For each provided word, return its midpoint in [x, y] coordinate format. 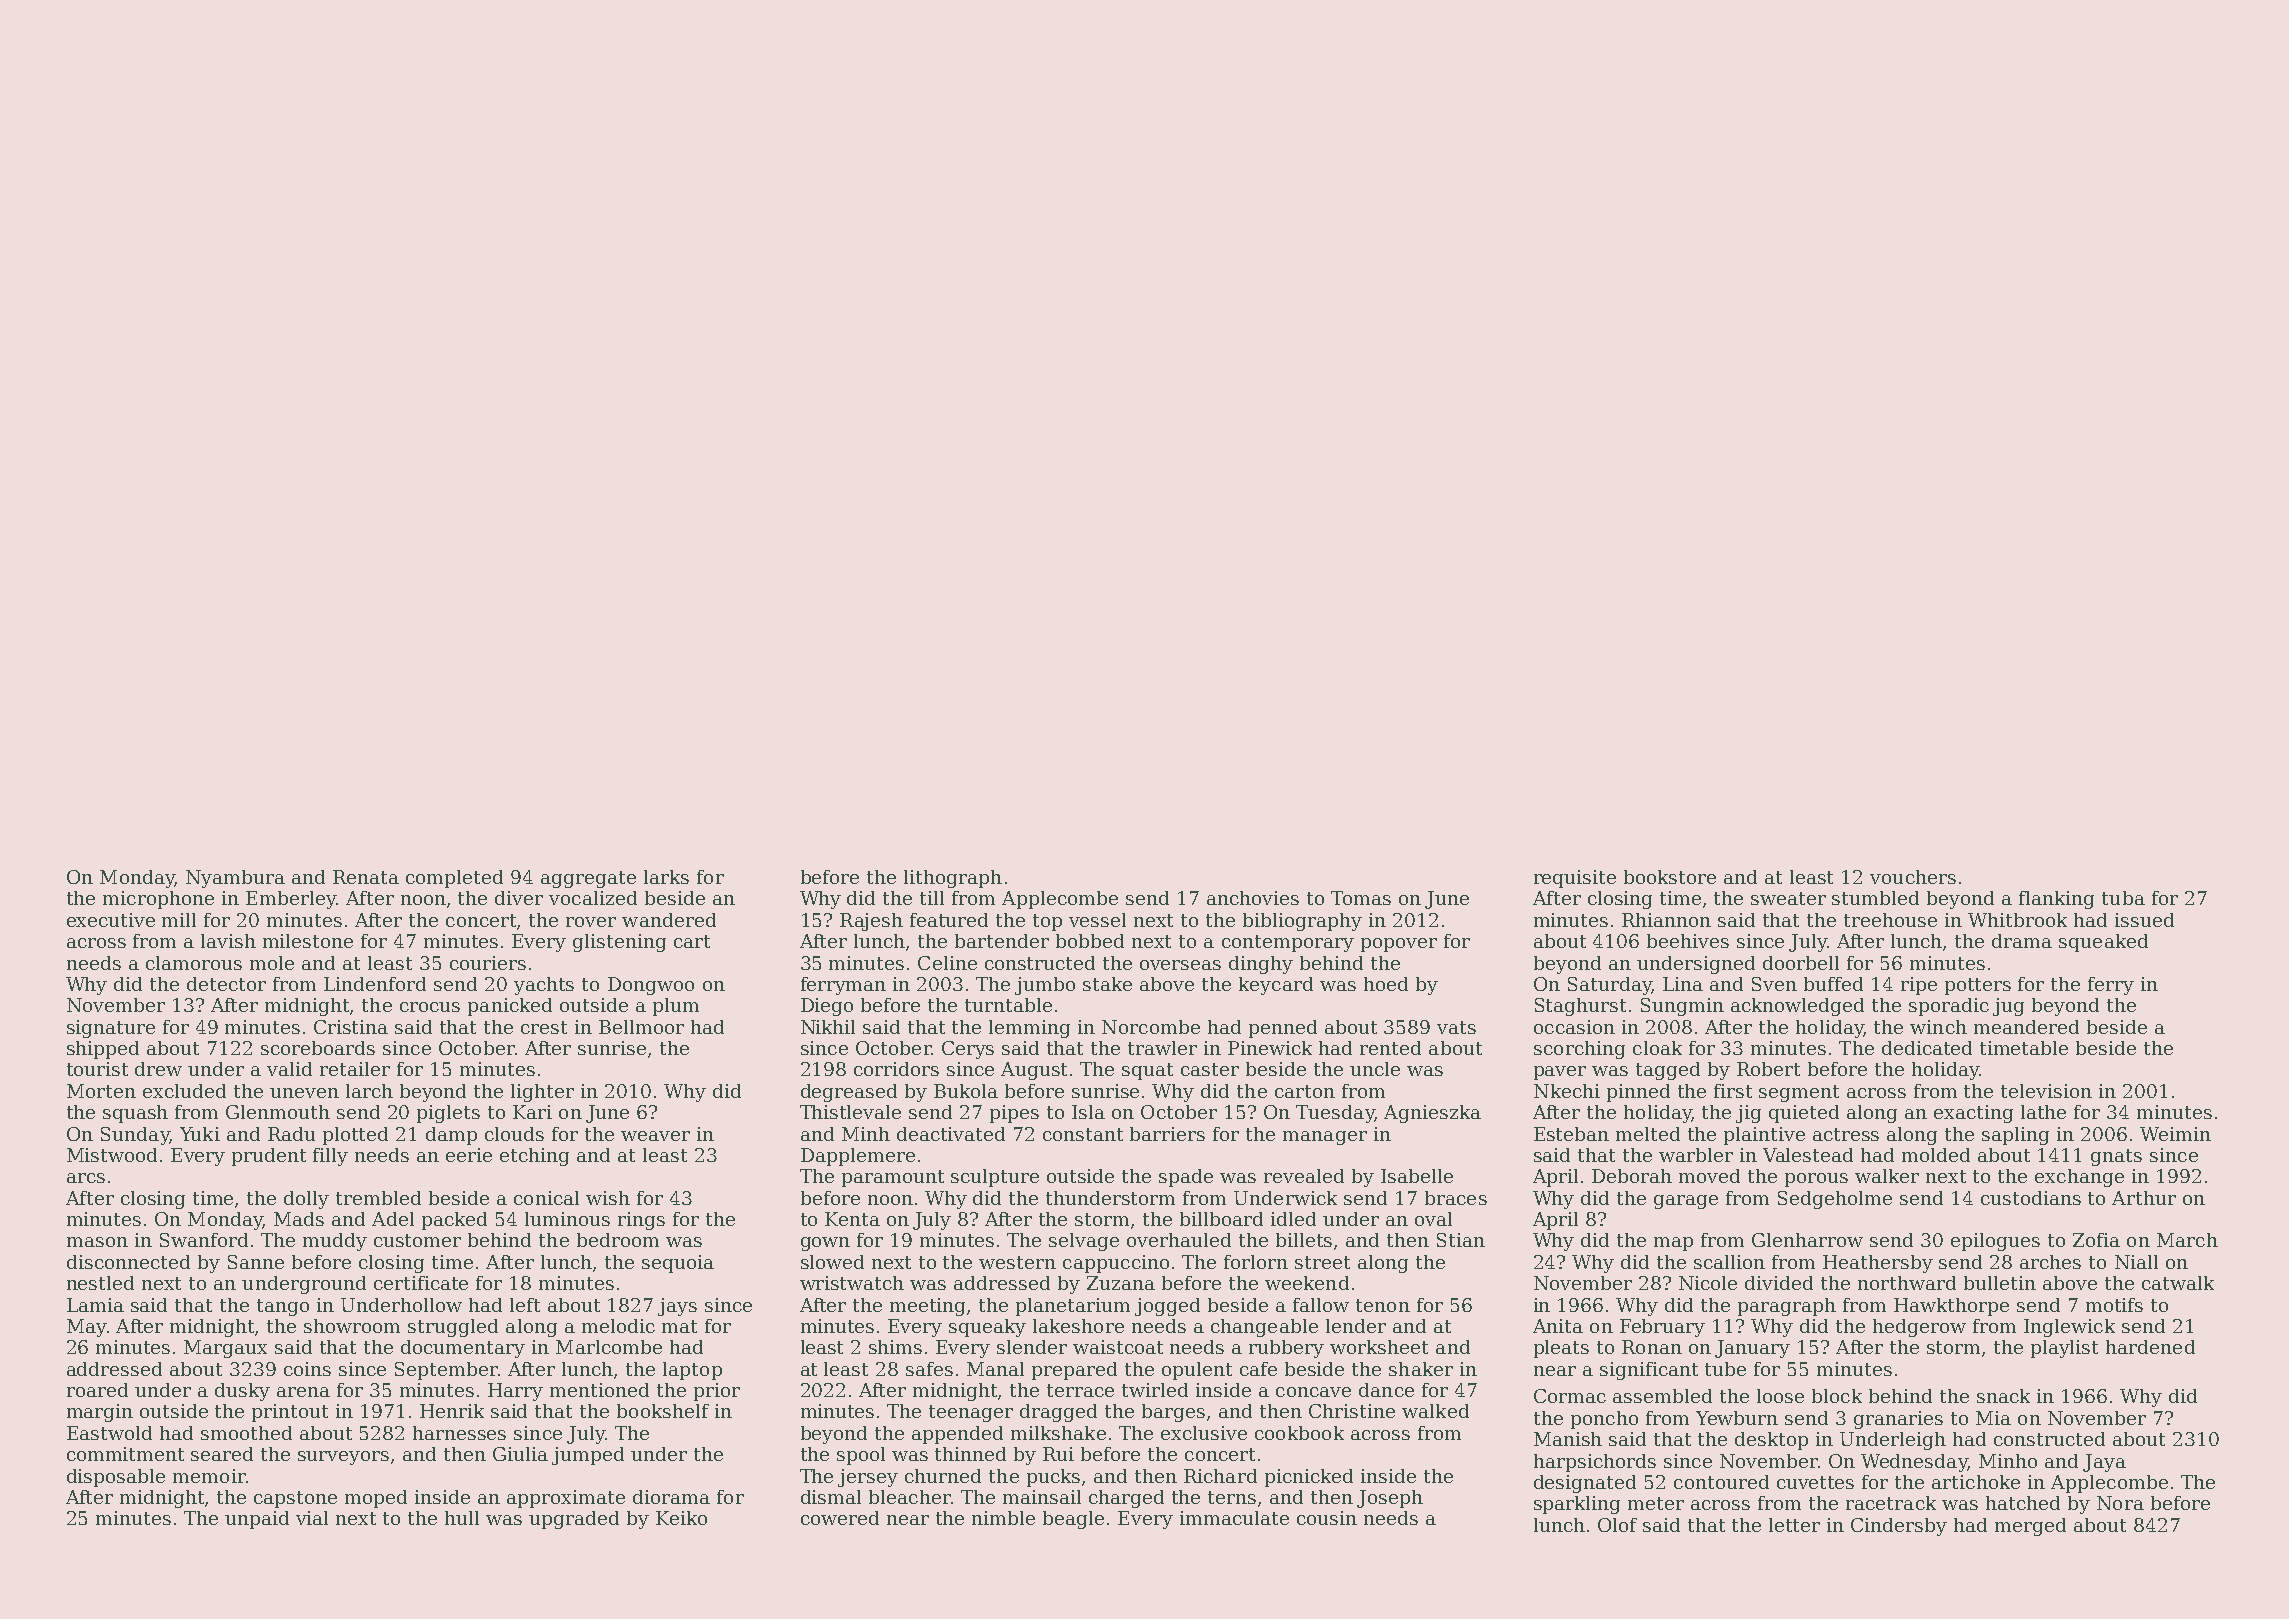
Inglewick [2069, 1328]
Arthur [2144, 1198]
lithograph [953, 879]
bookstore [1670, 877]
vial [312, 1518]
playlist [2064, 1349]
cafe [1258, 1369]
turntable [1008, 1005]
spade [1186, 1178]
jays [677, 1307]
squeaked [2103, 943]
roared [97, 1390]
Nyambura [235, 879]
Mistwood [112, 1155]
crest [544, 1027]
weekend [1307, 1283]
